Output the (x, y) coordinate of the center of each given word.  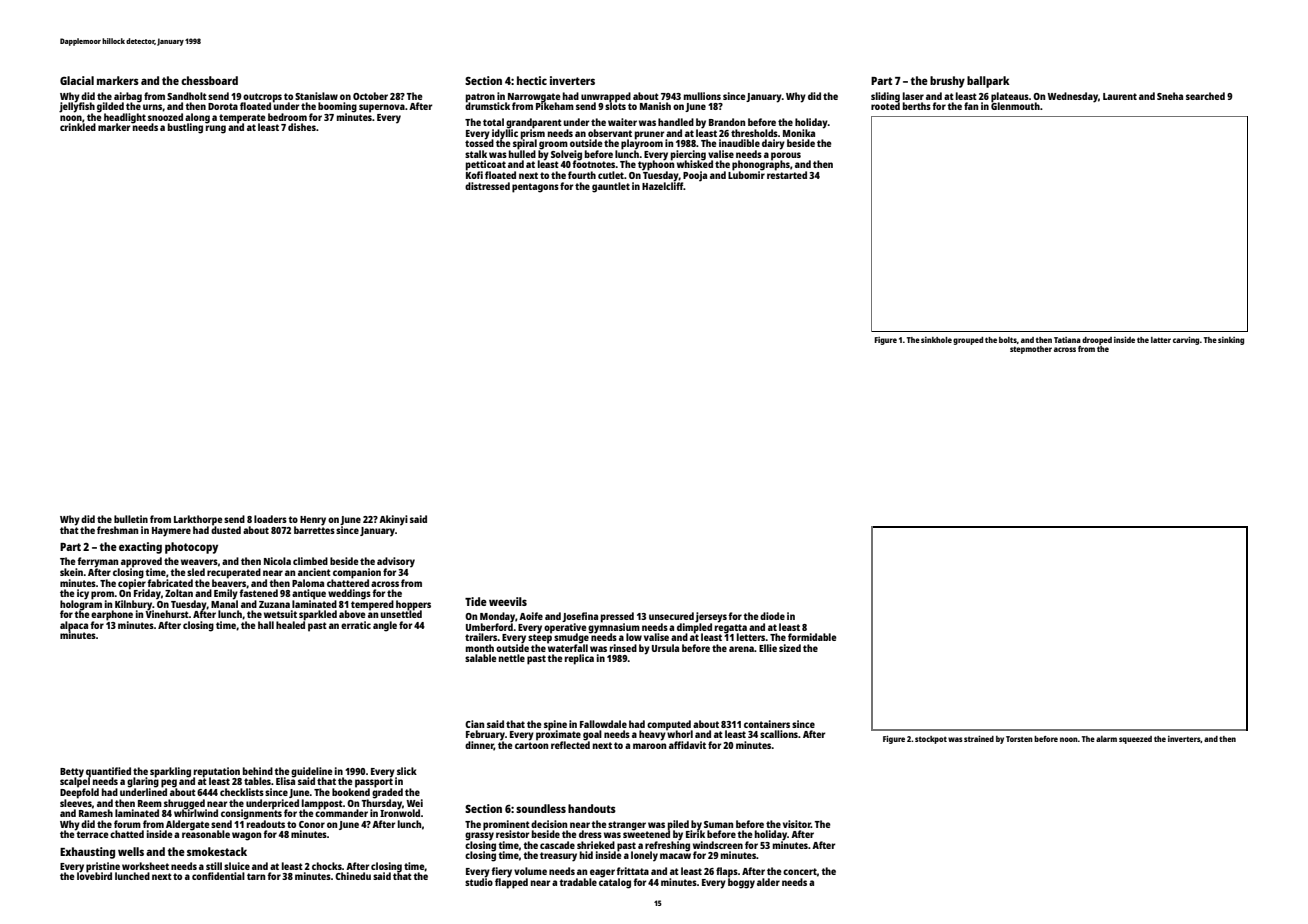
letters (751, 637)
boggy (741, 883)
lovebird (94, 876)
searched (1205, 96)
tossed (479, 143)
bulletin (131, 519)
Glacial (77, 80)
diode (772, 616)
